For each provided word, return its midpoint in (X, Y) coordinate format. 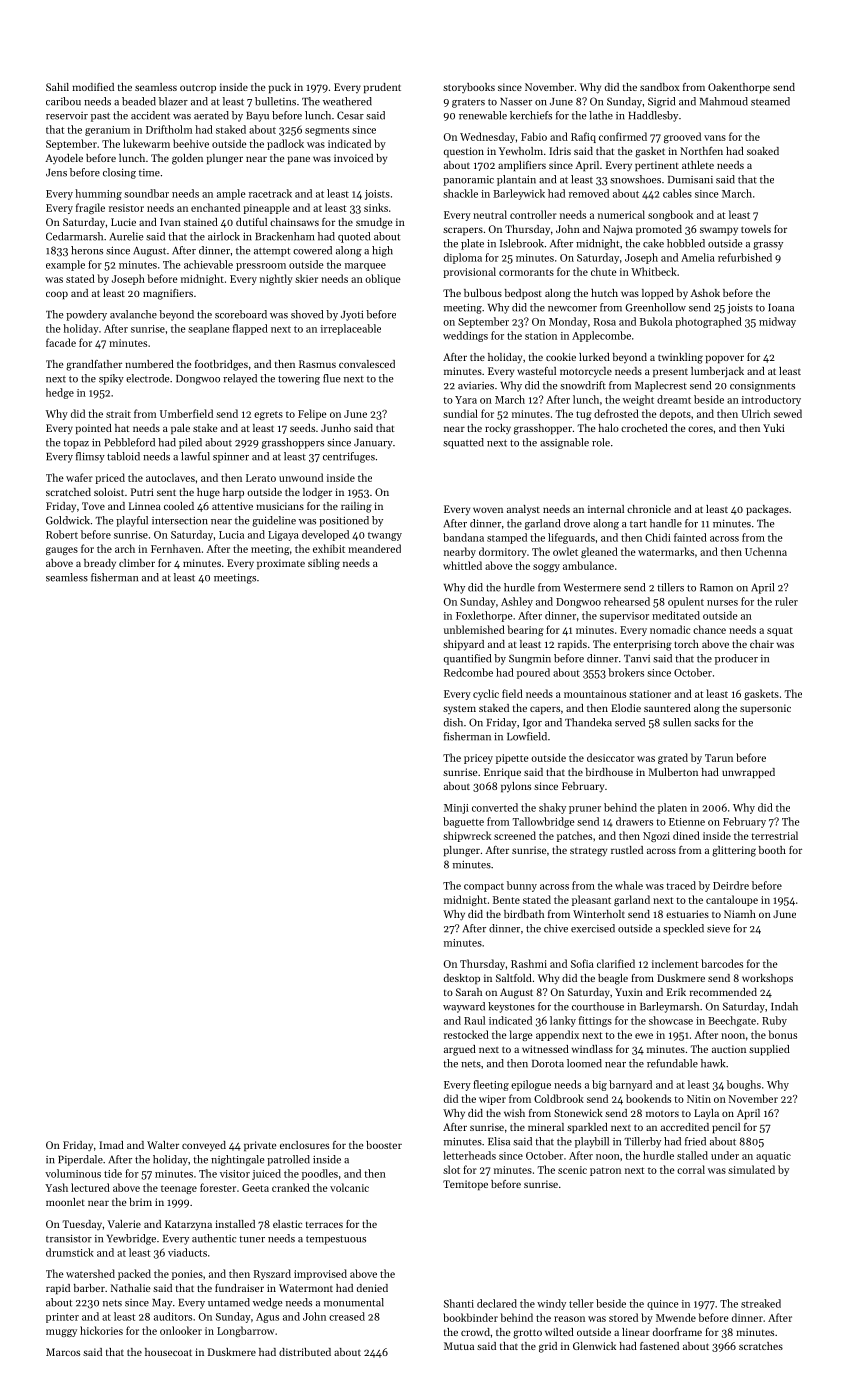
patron (605, 1171)
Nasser (516, 102)
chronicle (649, 509)
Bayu (257, 117)
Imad (111, 1145)
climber (137, 563)
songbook (670, 215)
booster (384, 1145)
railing (356, 507)
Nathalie (131, 1288)
